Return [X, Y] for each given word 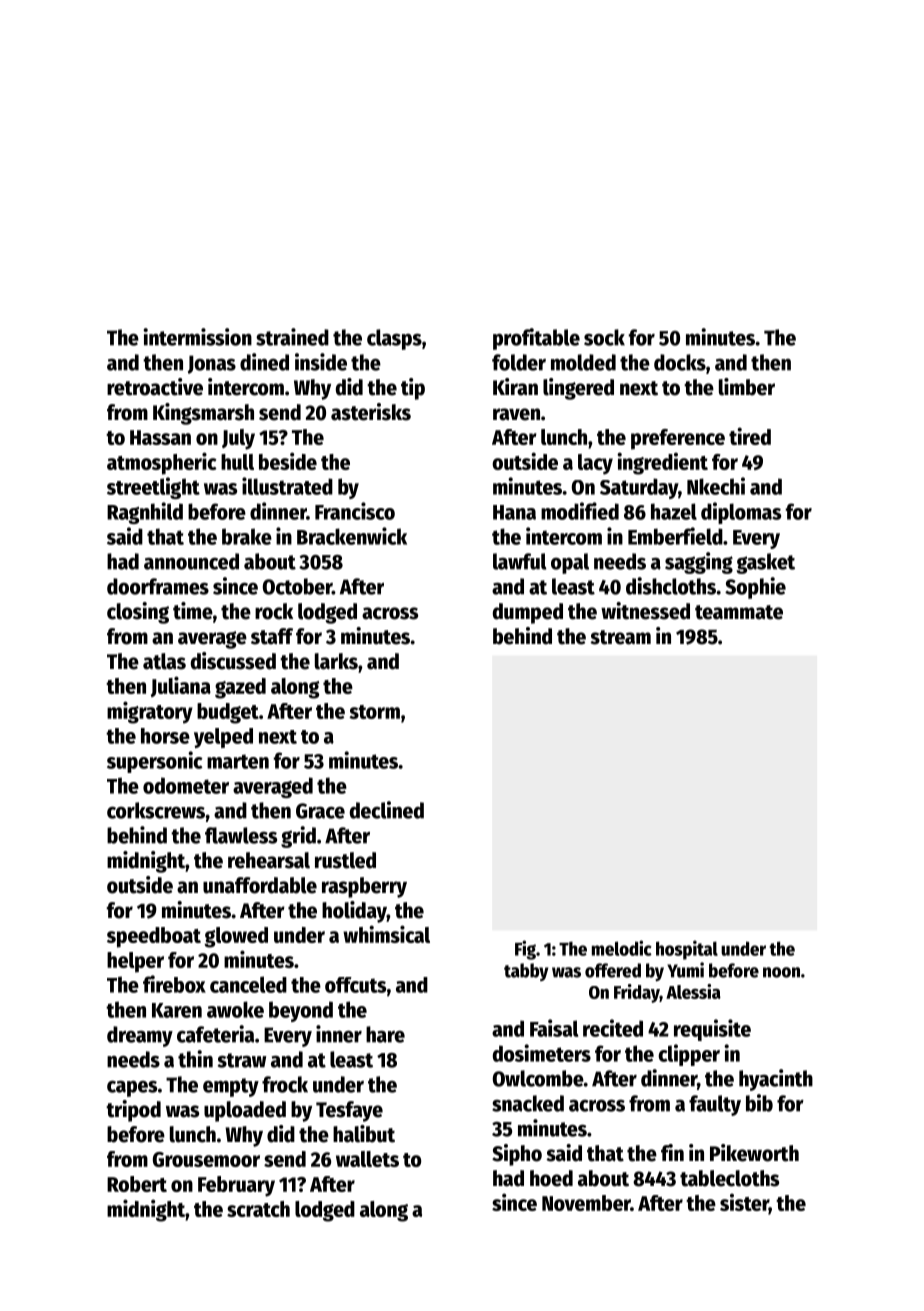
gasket [766, 563]
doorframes [158, 586]
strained [292, 337]
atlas [164, 661]
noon [781, 972]
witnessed [645, 611]
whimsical [386, 934]
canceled [248, 984]
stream [620, 637]
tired [750, 436]
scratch [258, 1209]
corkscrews [156, 810]
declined [387, 810]
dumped [528, 613]
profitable [536, 339]
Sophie [755, 588]
